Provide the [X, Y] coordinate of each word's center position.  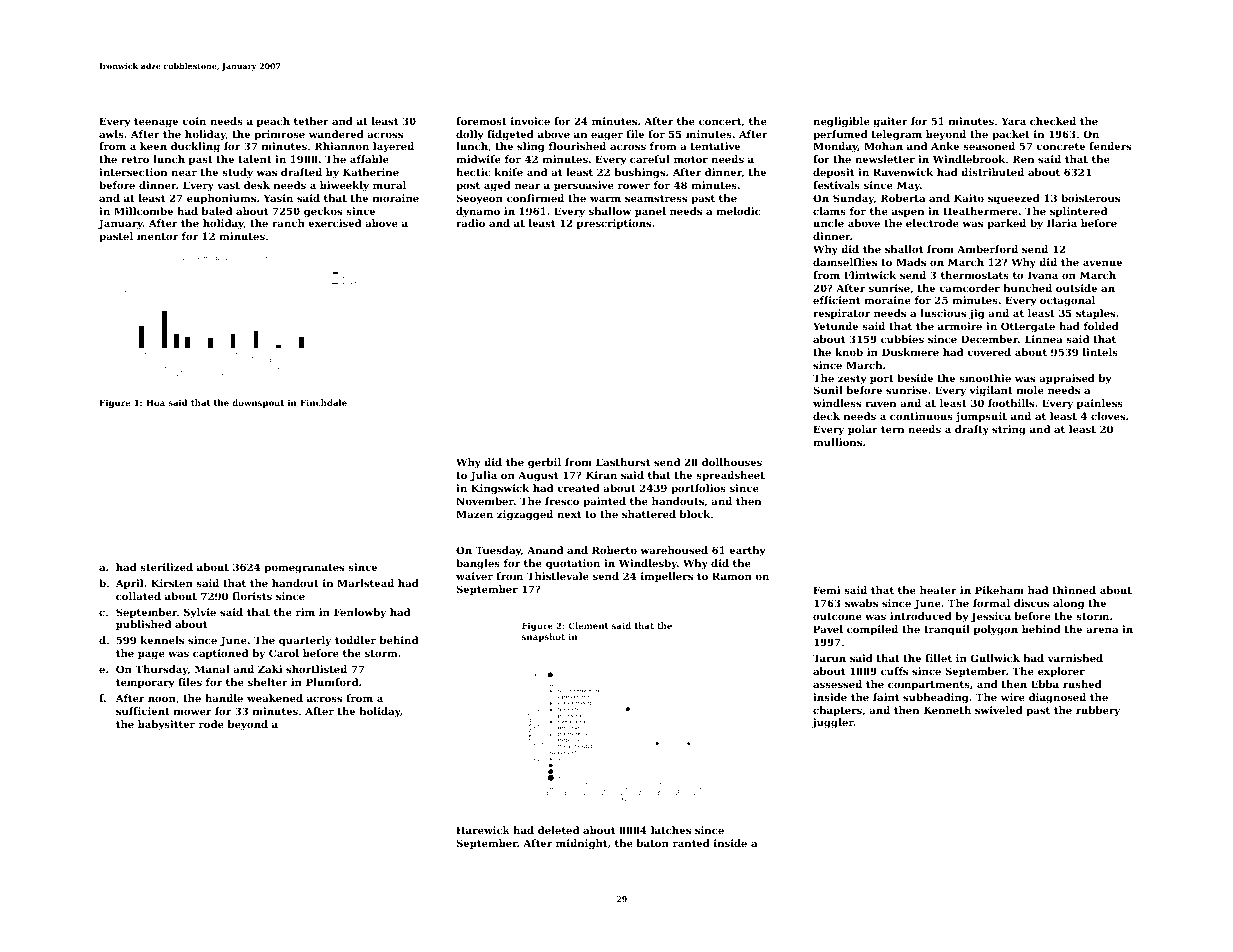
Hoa [155, 402]
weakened [275, 698]
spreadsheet [730, 476]
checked [1053, 121]
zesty [852, 379]
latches [671, 830]
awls [111, 134]
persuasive [584, 186]
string [1009, 430]
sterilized [166, 567]
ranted [691, 843]
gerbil [544, 463]
